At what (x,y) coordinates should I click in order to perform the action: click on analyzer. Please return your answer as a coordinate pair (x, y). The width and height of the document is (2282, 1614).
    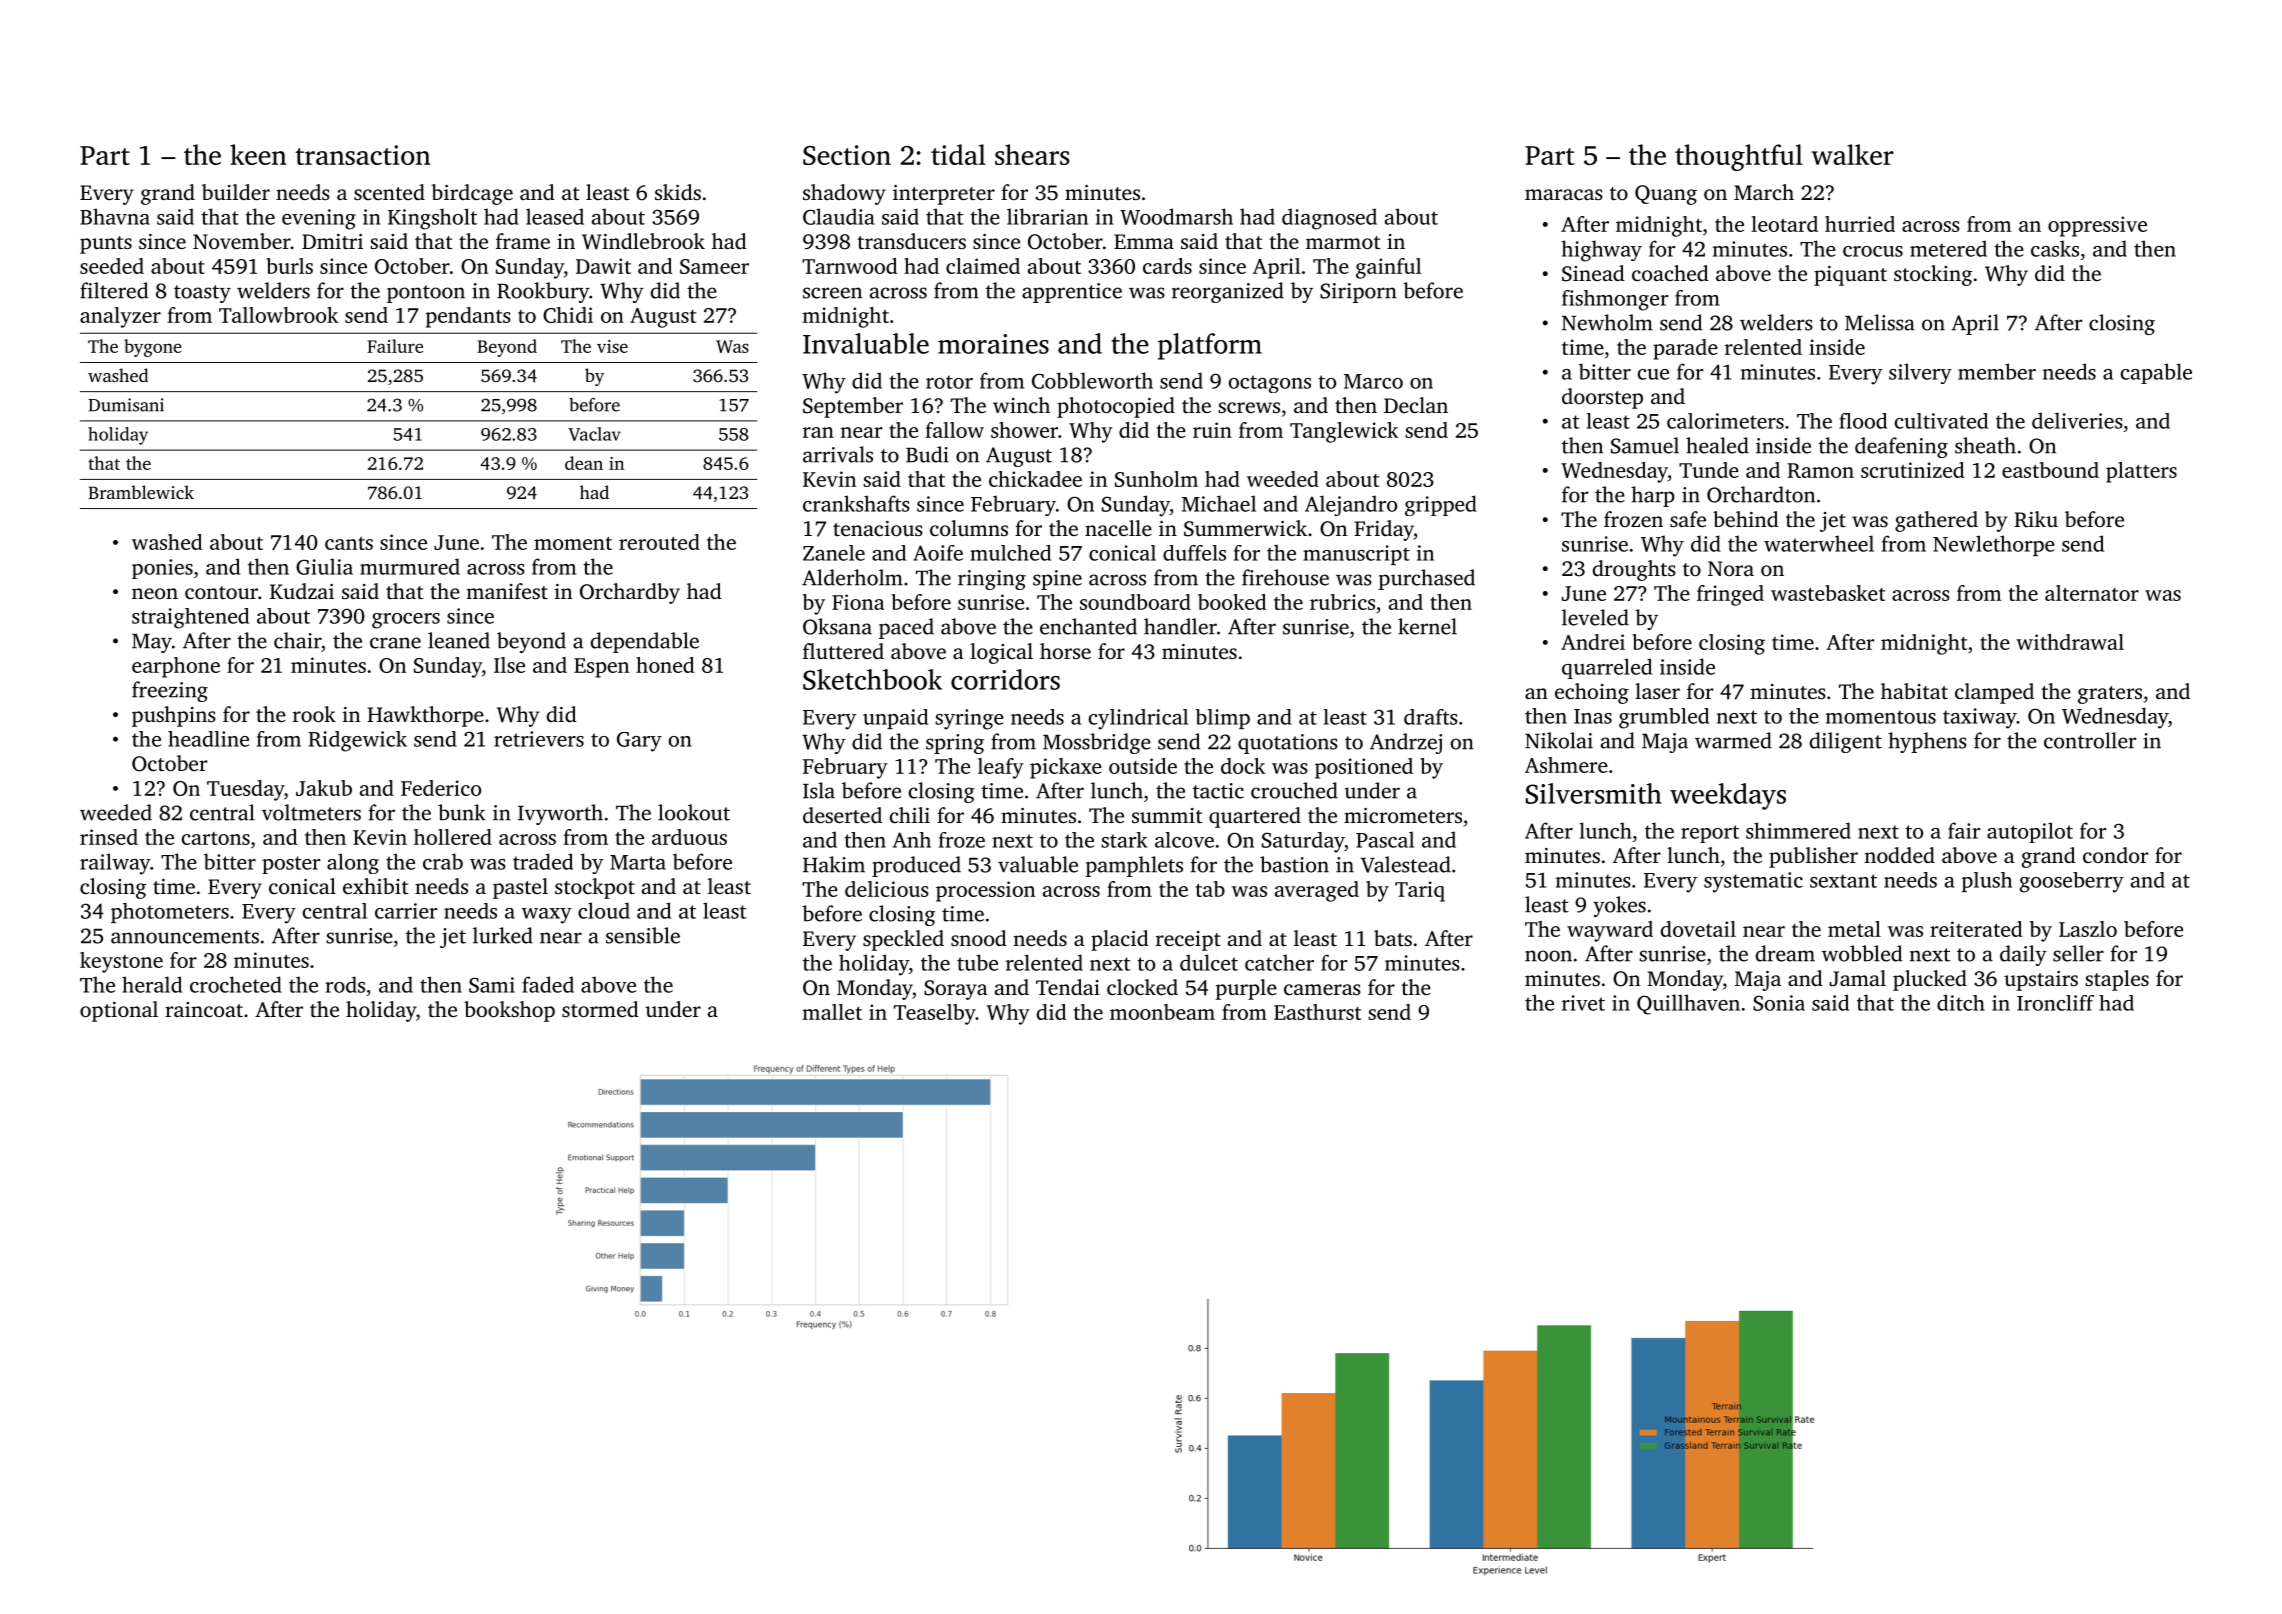
    Looking at the image, I should click on (120, 317).
